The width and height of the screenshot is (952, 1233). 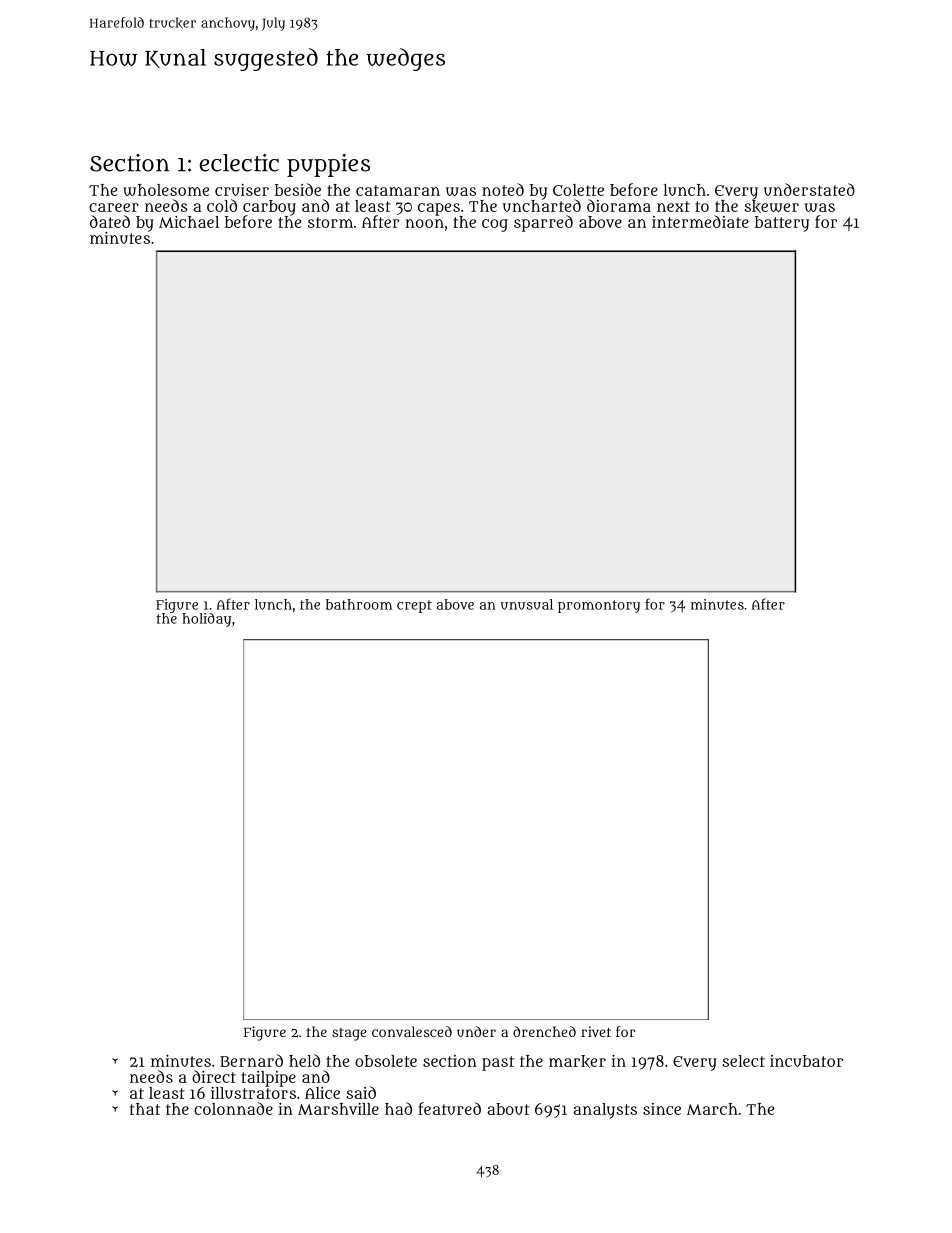 I want to click on drenched, so click(x=544, y=1031).
